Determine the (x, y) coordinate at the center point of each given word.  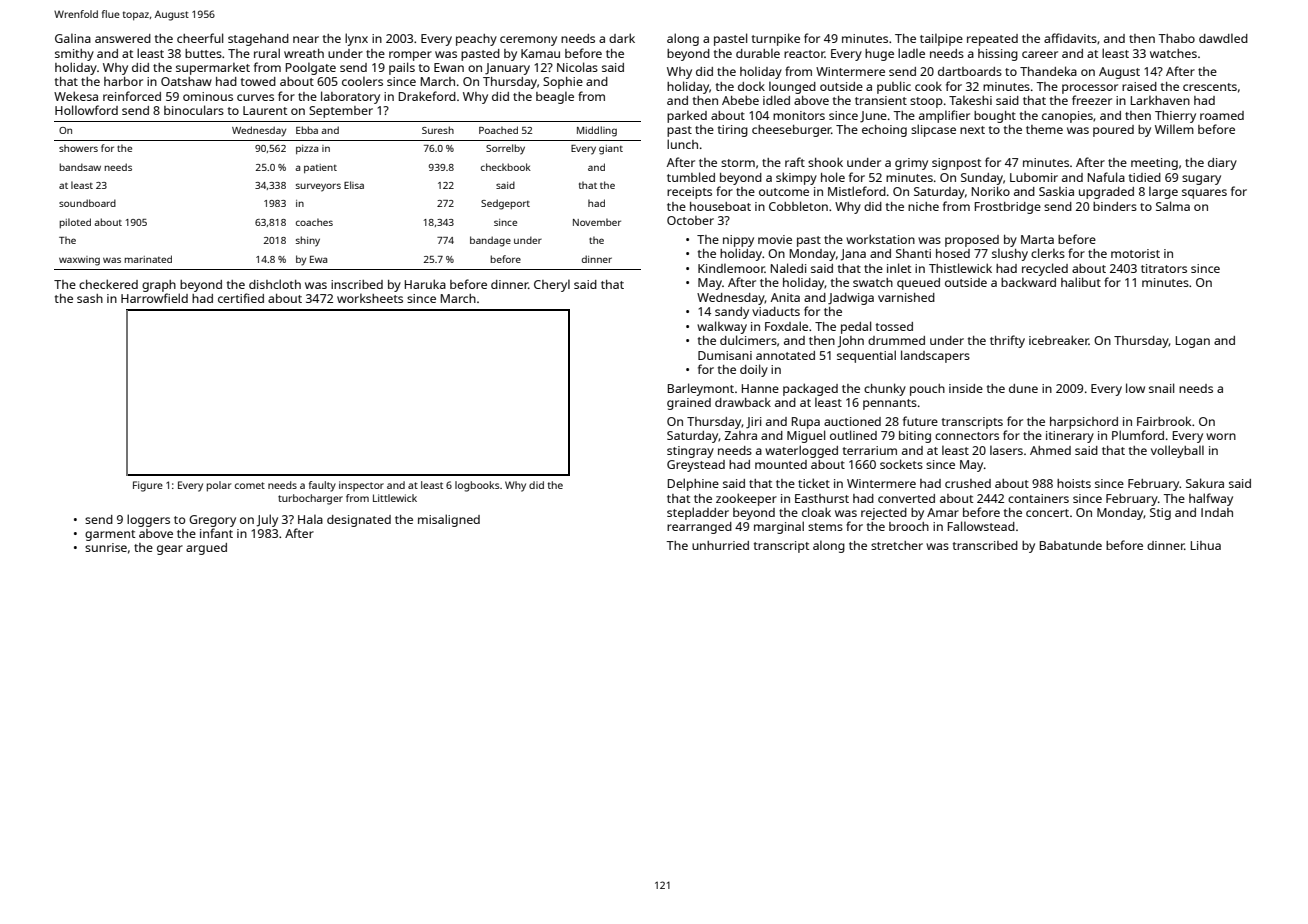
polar (219, 486)
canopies (1067, 117)
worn (1221, 436)
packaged (810, 389)
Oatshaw (186, 81)
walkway (722, 327)
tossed (894, 326)
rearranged (699, 528)
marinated (148, 259)
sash (90, 298)
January (507, 69)
